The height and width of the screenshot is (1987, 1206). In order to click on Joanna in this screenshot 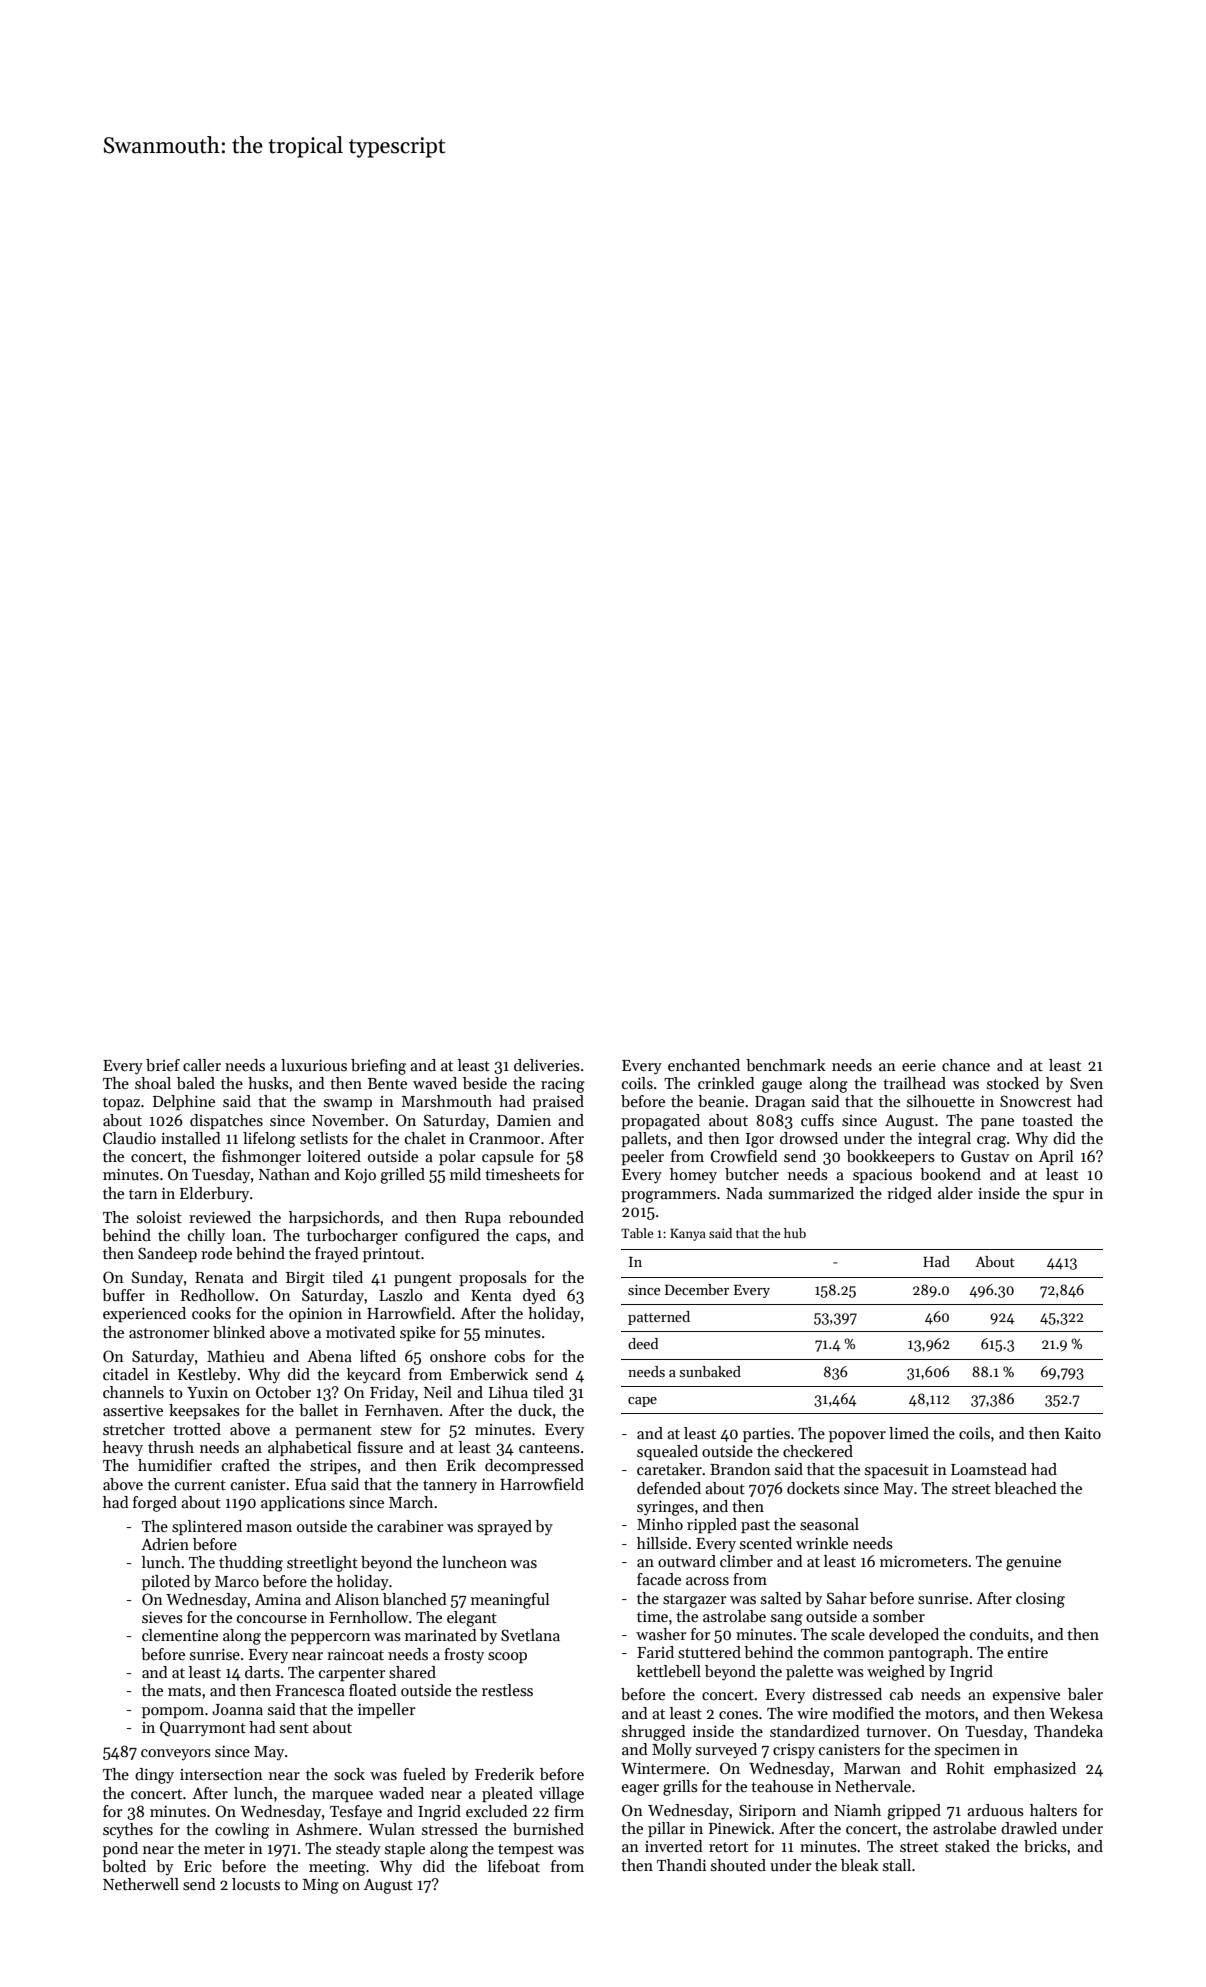, I will do `click(237, 1709)`.
